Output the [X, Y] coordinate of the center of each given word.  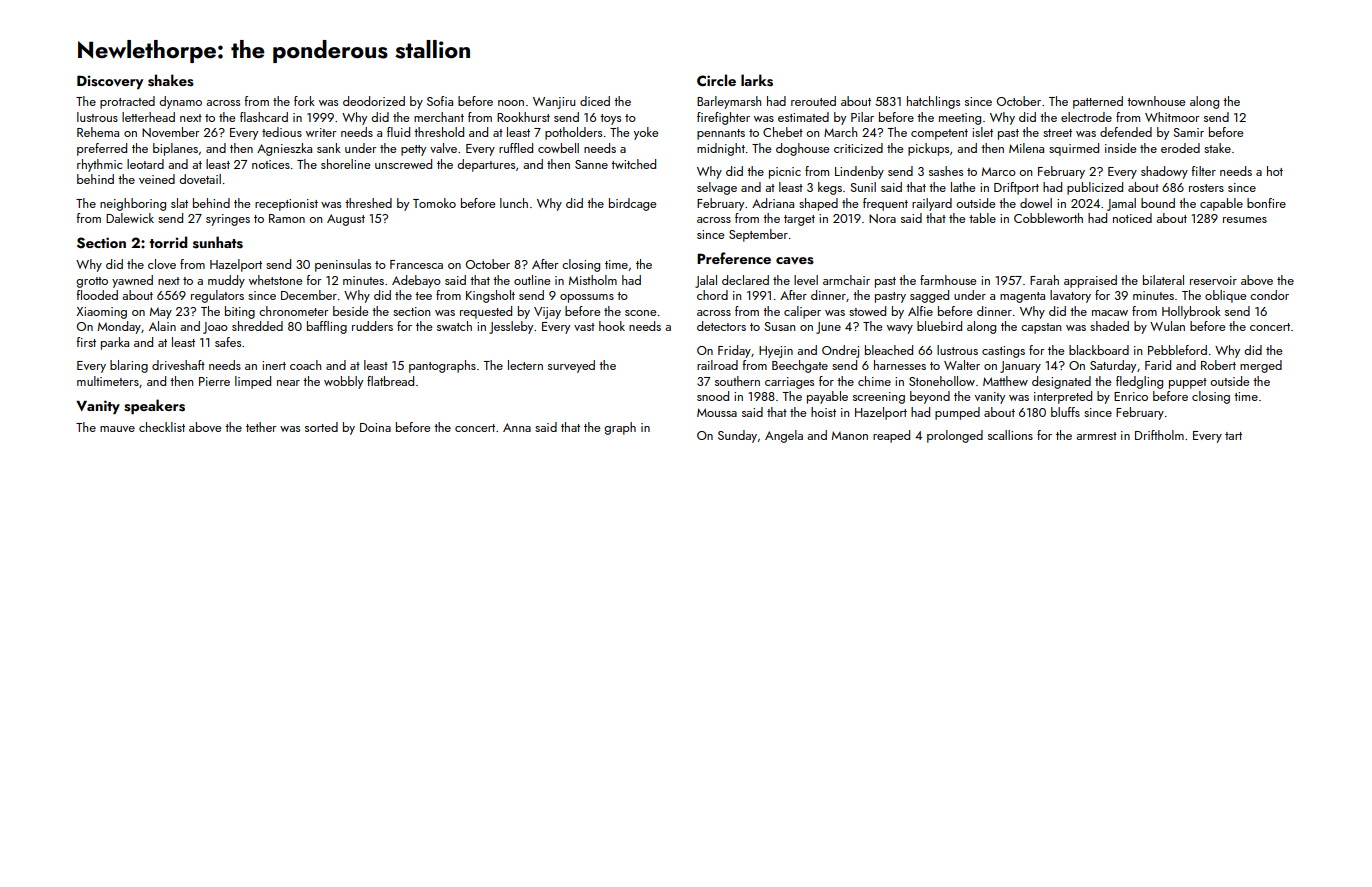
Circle [716, 80]
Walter [962, 365]
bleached [889, 350]
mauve [117, 429]
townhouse [1156, 101]
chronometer [293, 311]
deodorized [374, 101]
